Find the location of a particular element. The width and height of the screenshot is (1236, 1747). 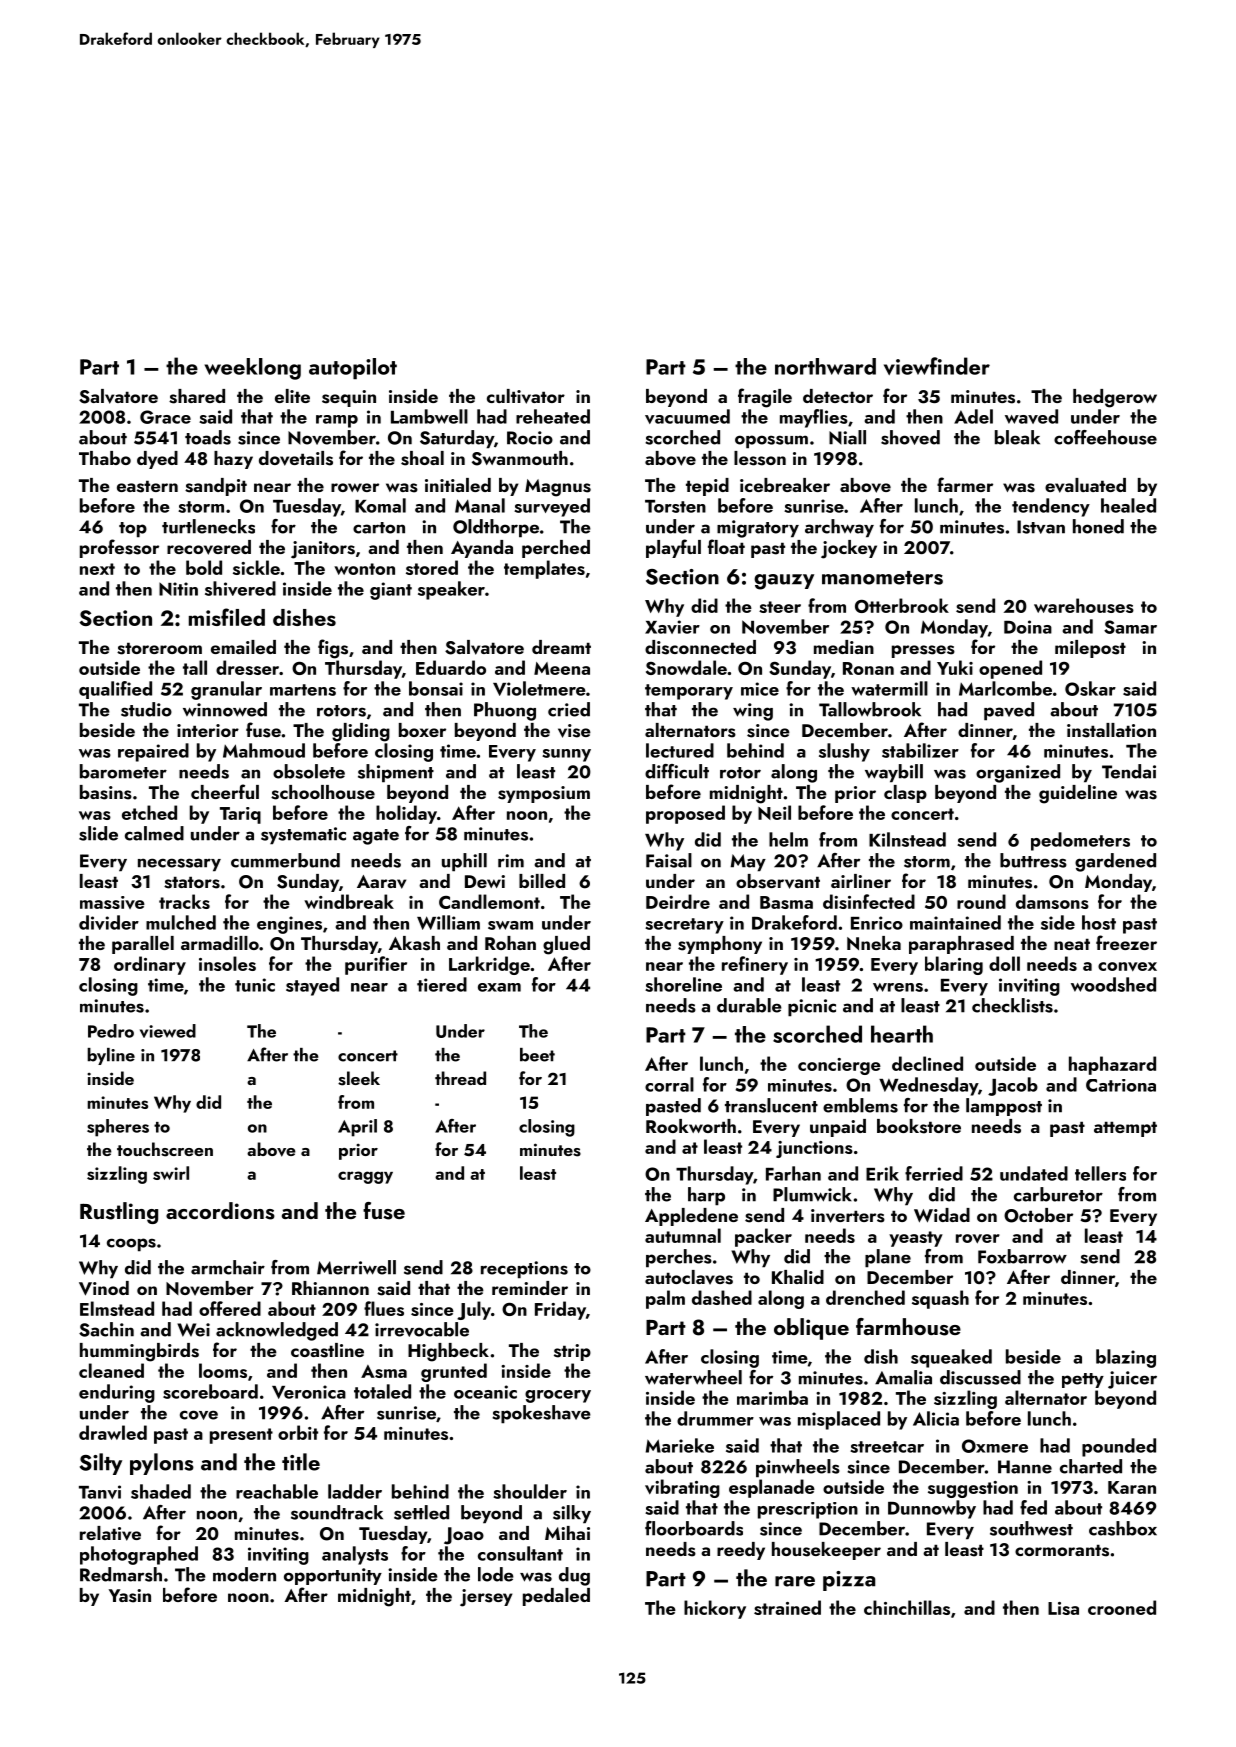

watermill is located at coordinates (889, 688).
